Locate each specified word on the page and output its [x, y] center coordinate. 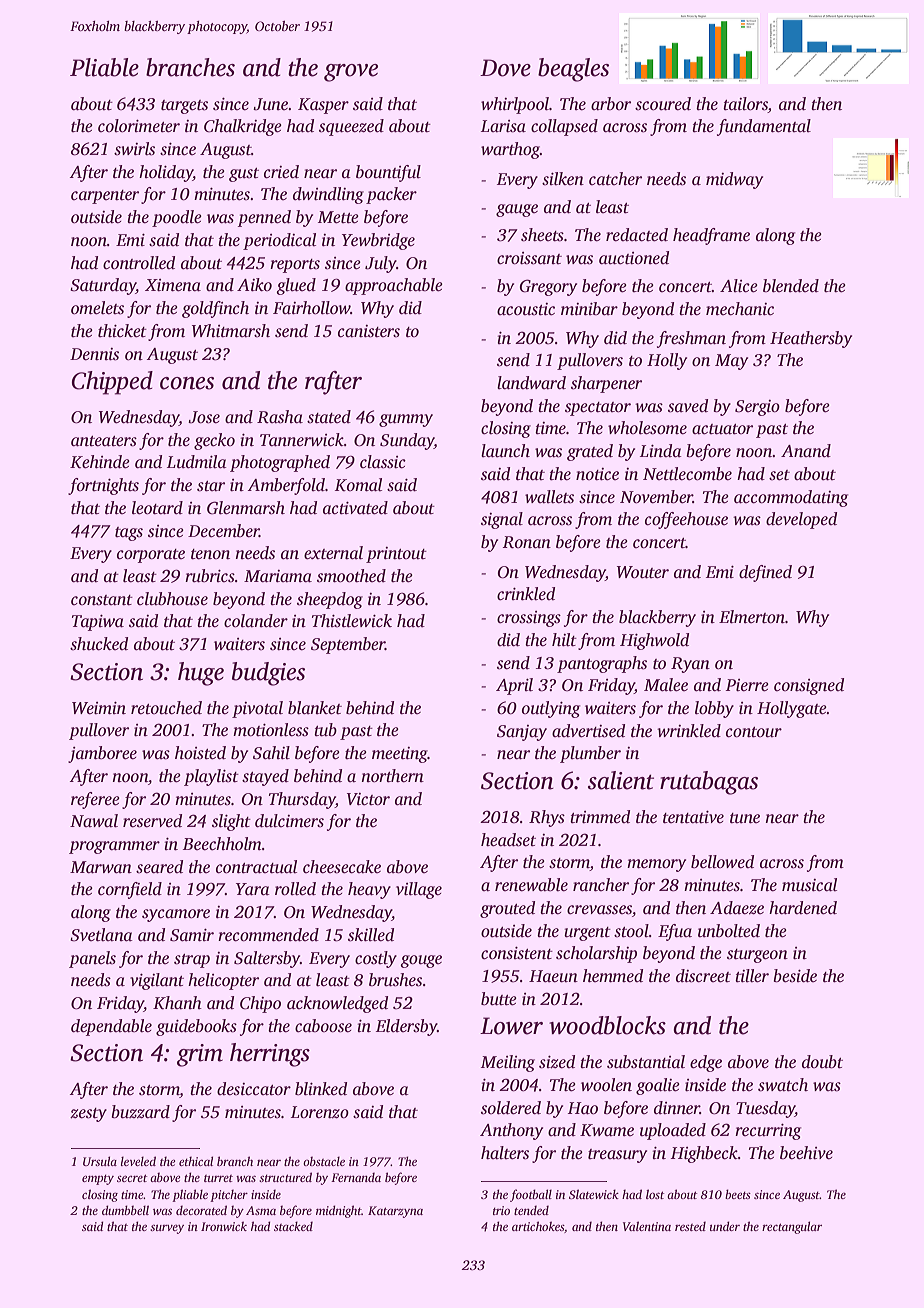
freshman [691, 339]
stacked [293, 1226]
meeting [400, 755]
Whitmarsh [231, 331]
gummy [406, 420]
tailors [745, 104]
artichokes [538, 1226]
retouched [166, 708]
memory [656, 865]
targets [184, 107]
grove [351, 73]
